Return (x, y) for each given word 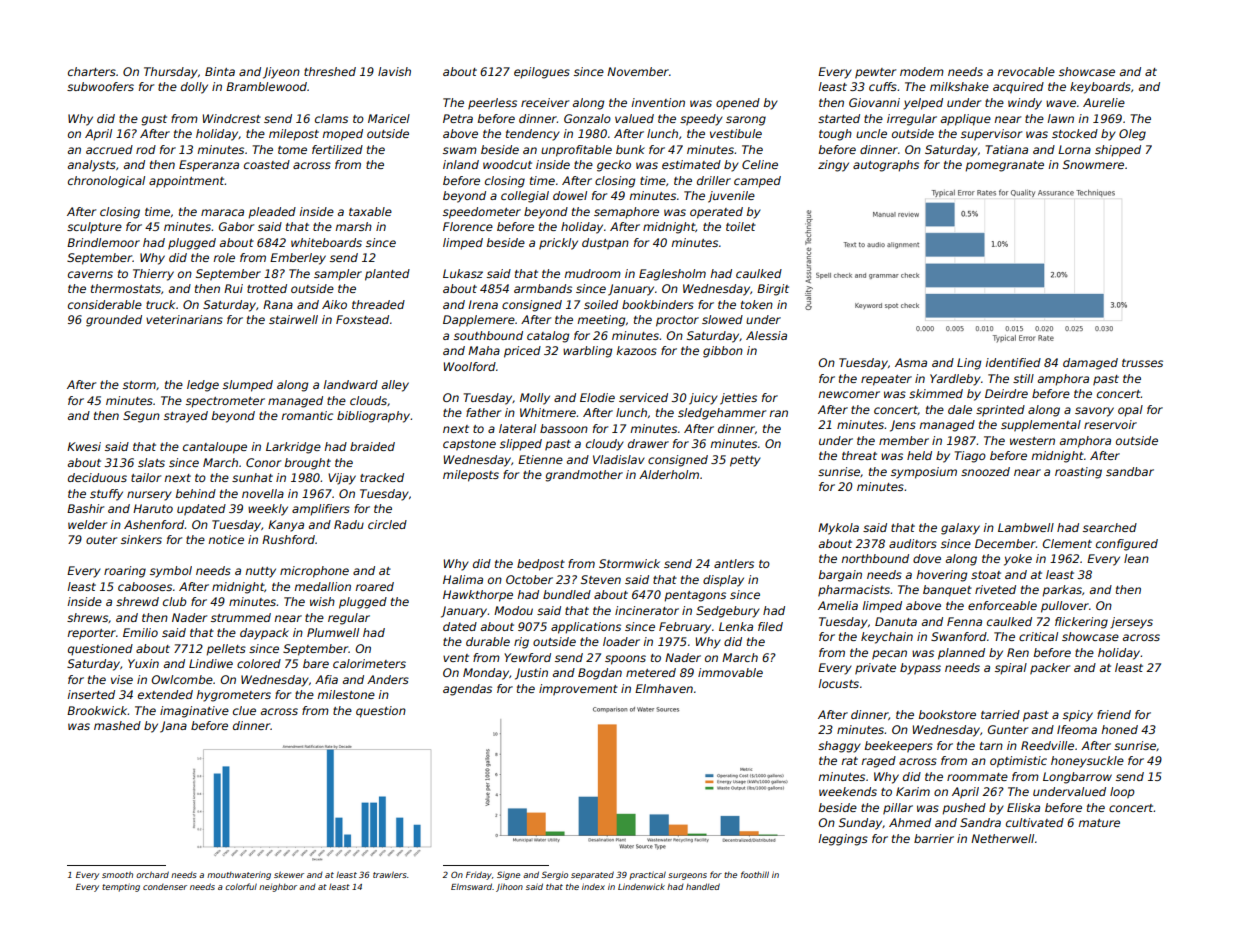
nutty (260, 572)
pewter (875, 73)
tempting (121, 887)
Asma (911, 362)
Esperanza (209, 166)
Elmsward (472, 886)
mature (1099, 823)
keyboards (1100, 88)
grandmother (584, 476)
